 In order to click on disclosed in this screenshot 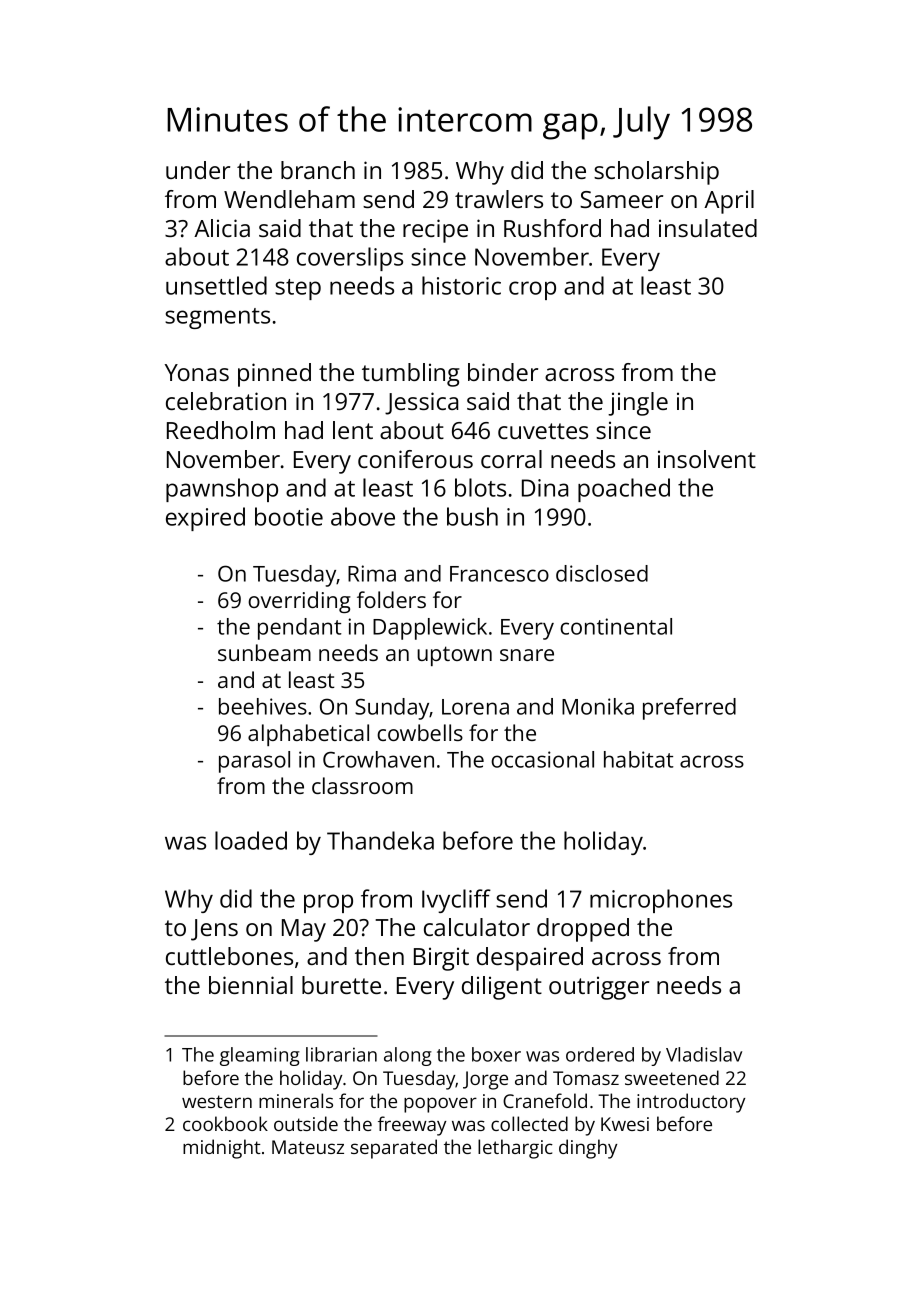, I will do `click(602, 573)`.
